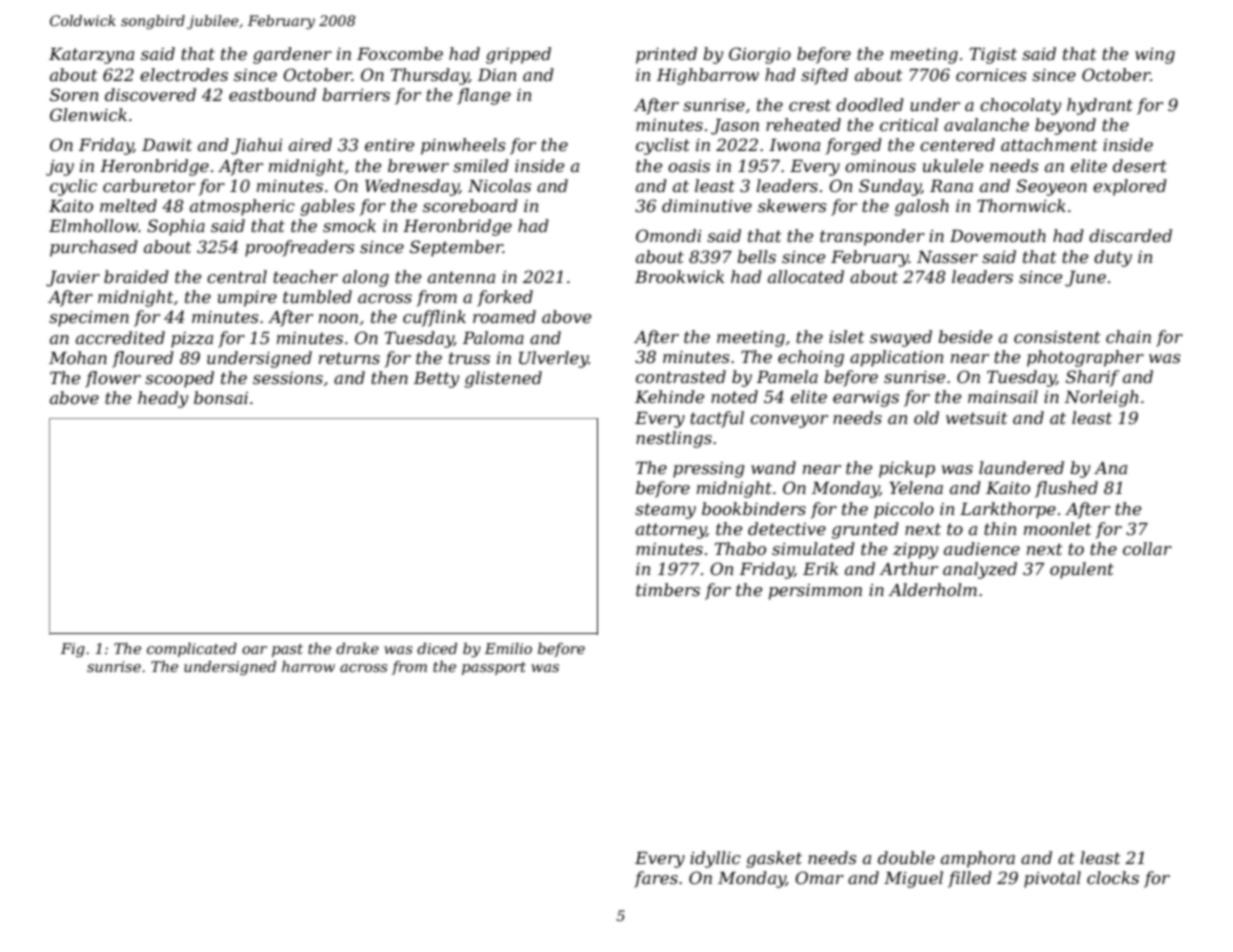 This page has width=1233, height=952. Describe the element at coordinates (221, 397) in the page. I see `bonsai` at that location.
